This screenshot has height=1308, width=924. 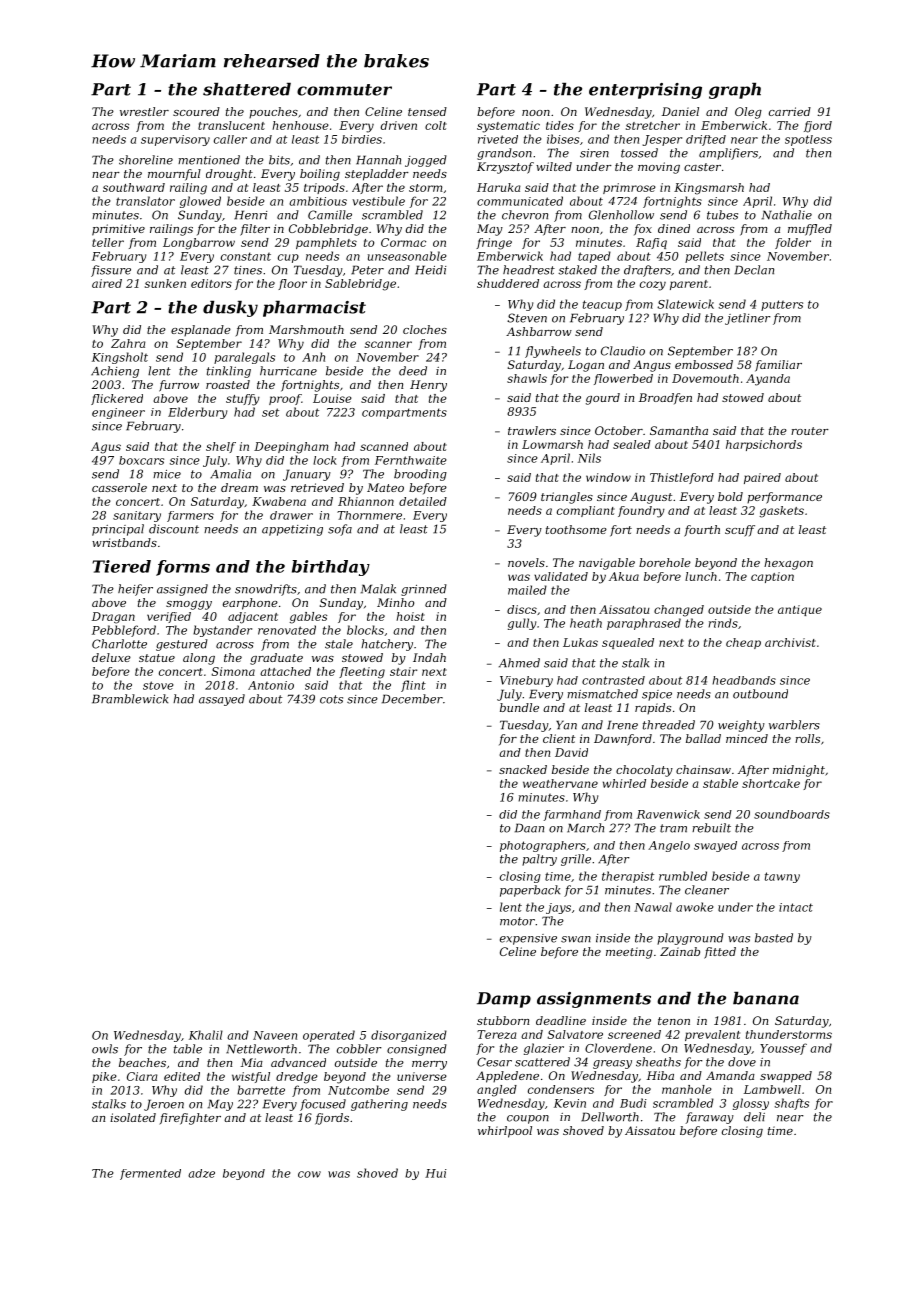 What do you see at coordinates (275, 1035) in the screenshot?
I see `Naveen` at bounding box center [275, 1035].
